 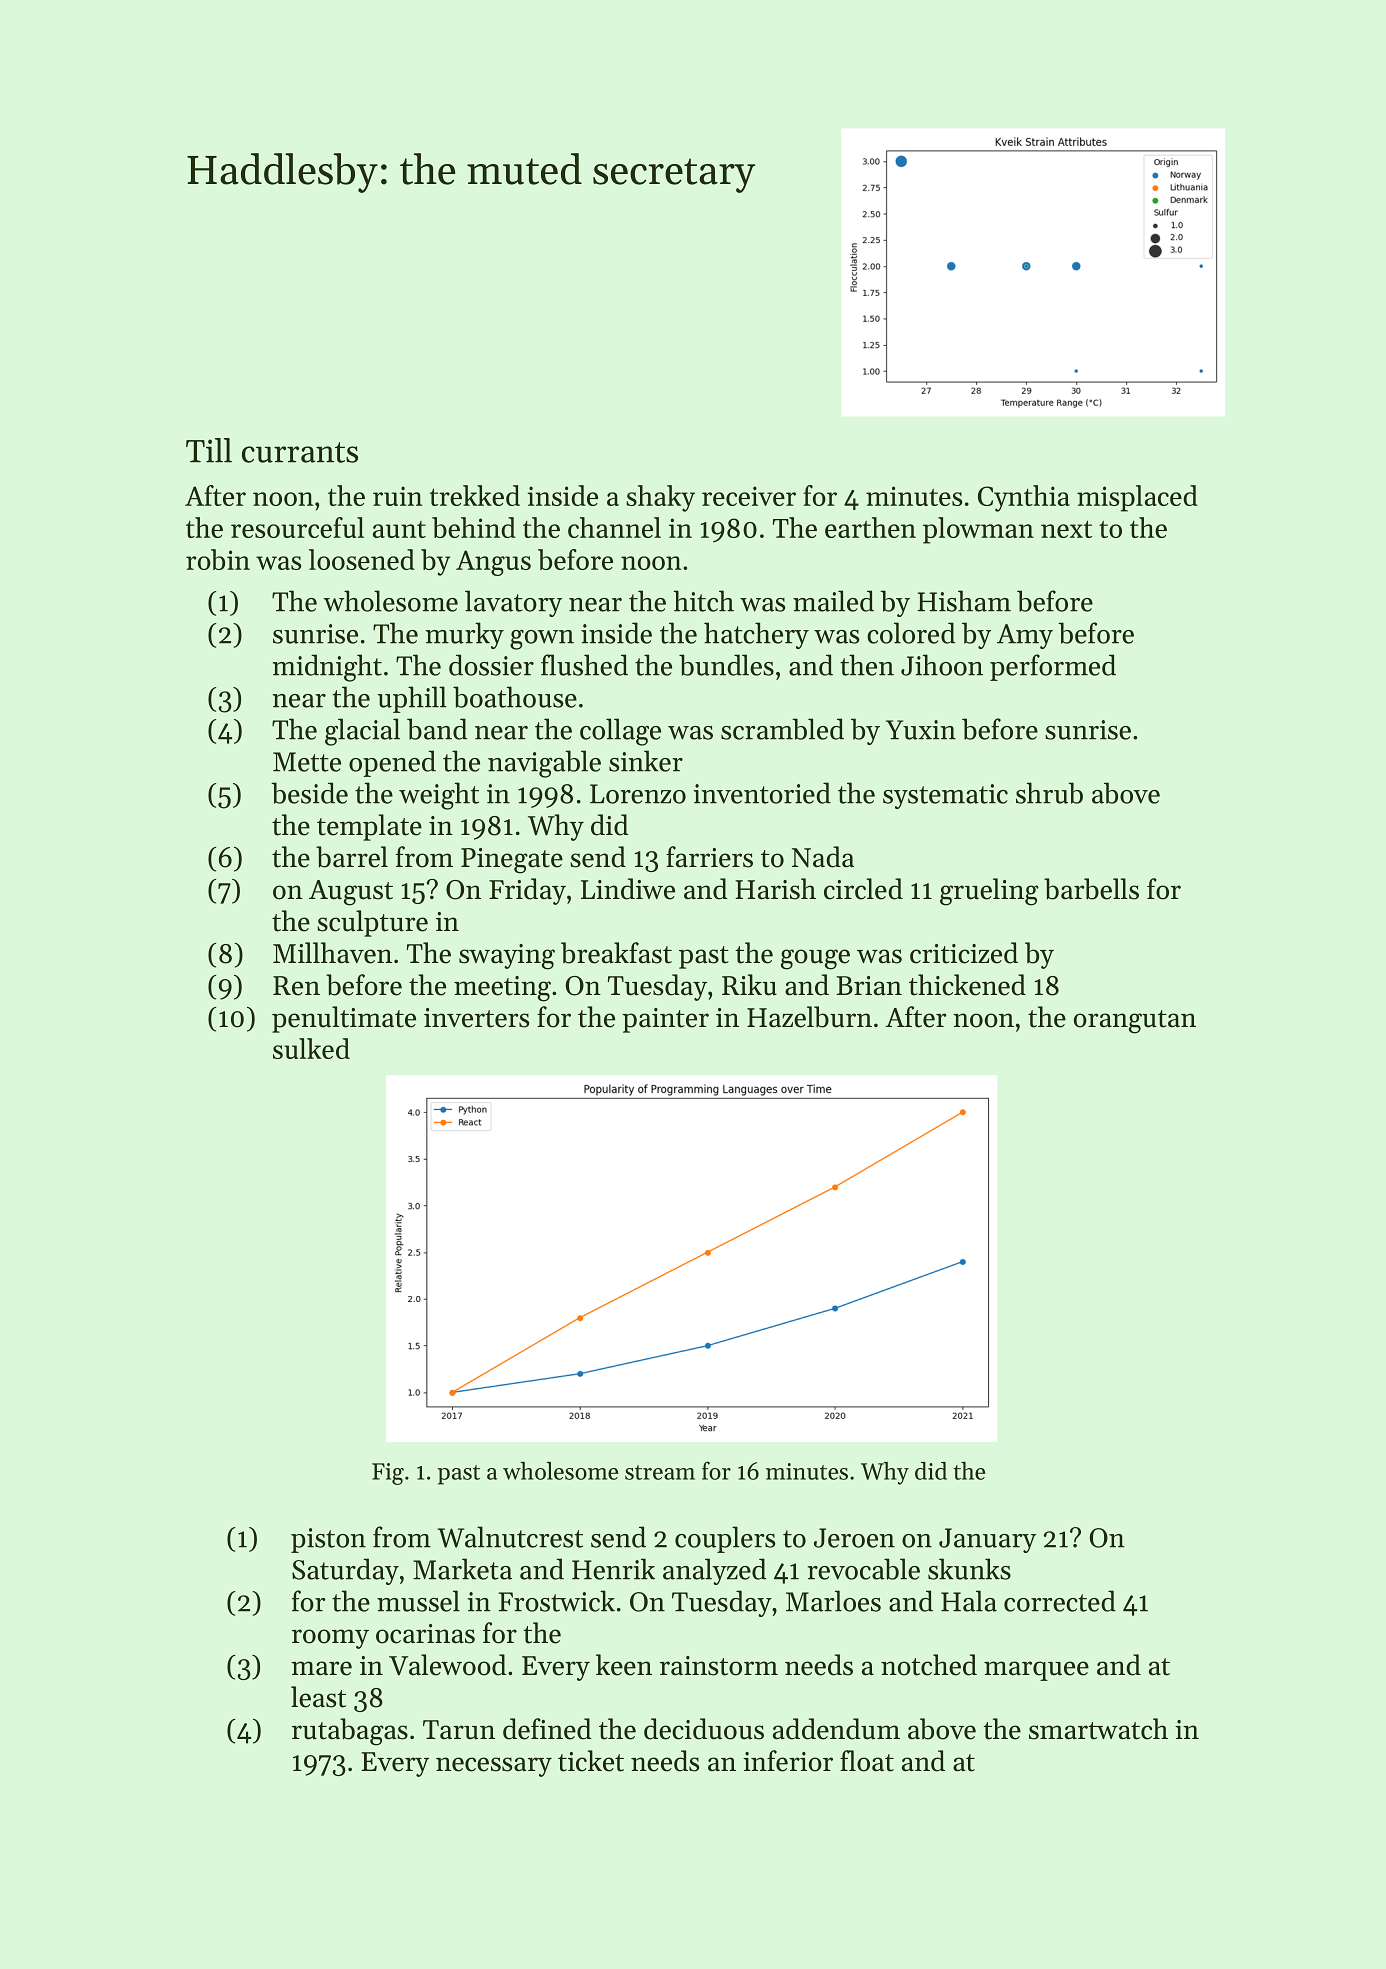 What do you see at coordinates (494, 1767) in the screenshot?
I see `necessary` at bounding box center [494, 1767].
